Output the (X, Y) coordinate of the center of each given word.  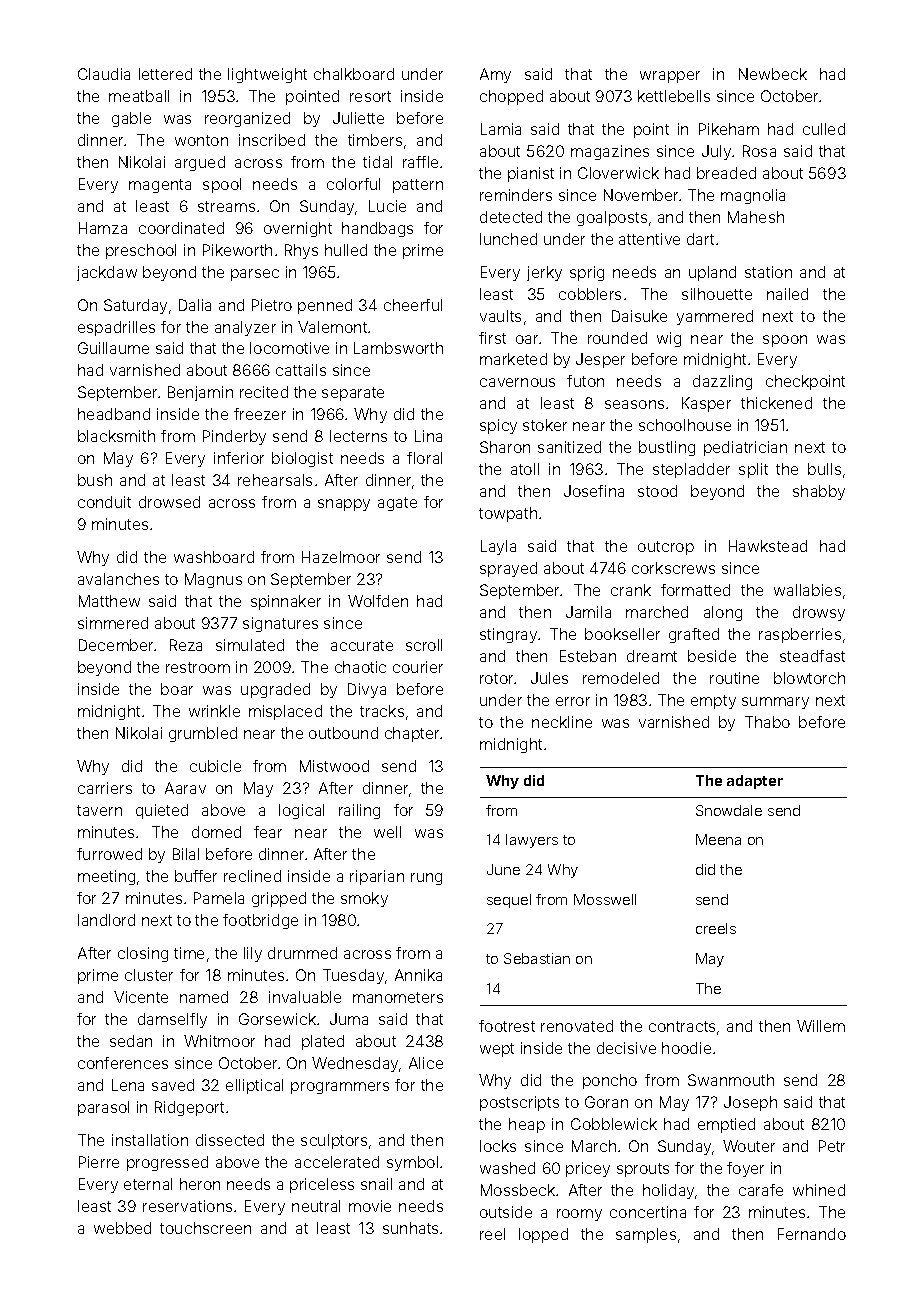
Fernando (812, 1234)
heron (200, 1184)
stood (657, 491)
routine (734, 678)
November (641, 195)
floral (424, 458)
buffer (196, 876)
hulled (346, 250)
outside (506, 1212)
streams (226, 206)
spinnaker (286, 602)
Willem (821, 1026)
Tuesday (353, 976)
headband (114, 414)
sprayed (508, 569)
